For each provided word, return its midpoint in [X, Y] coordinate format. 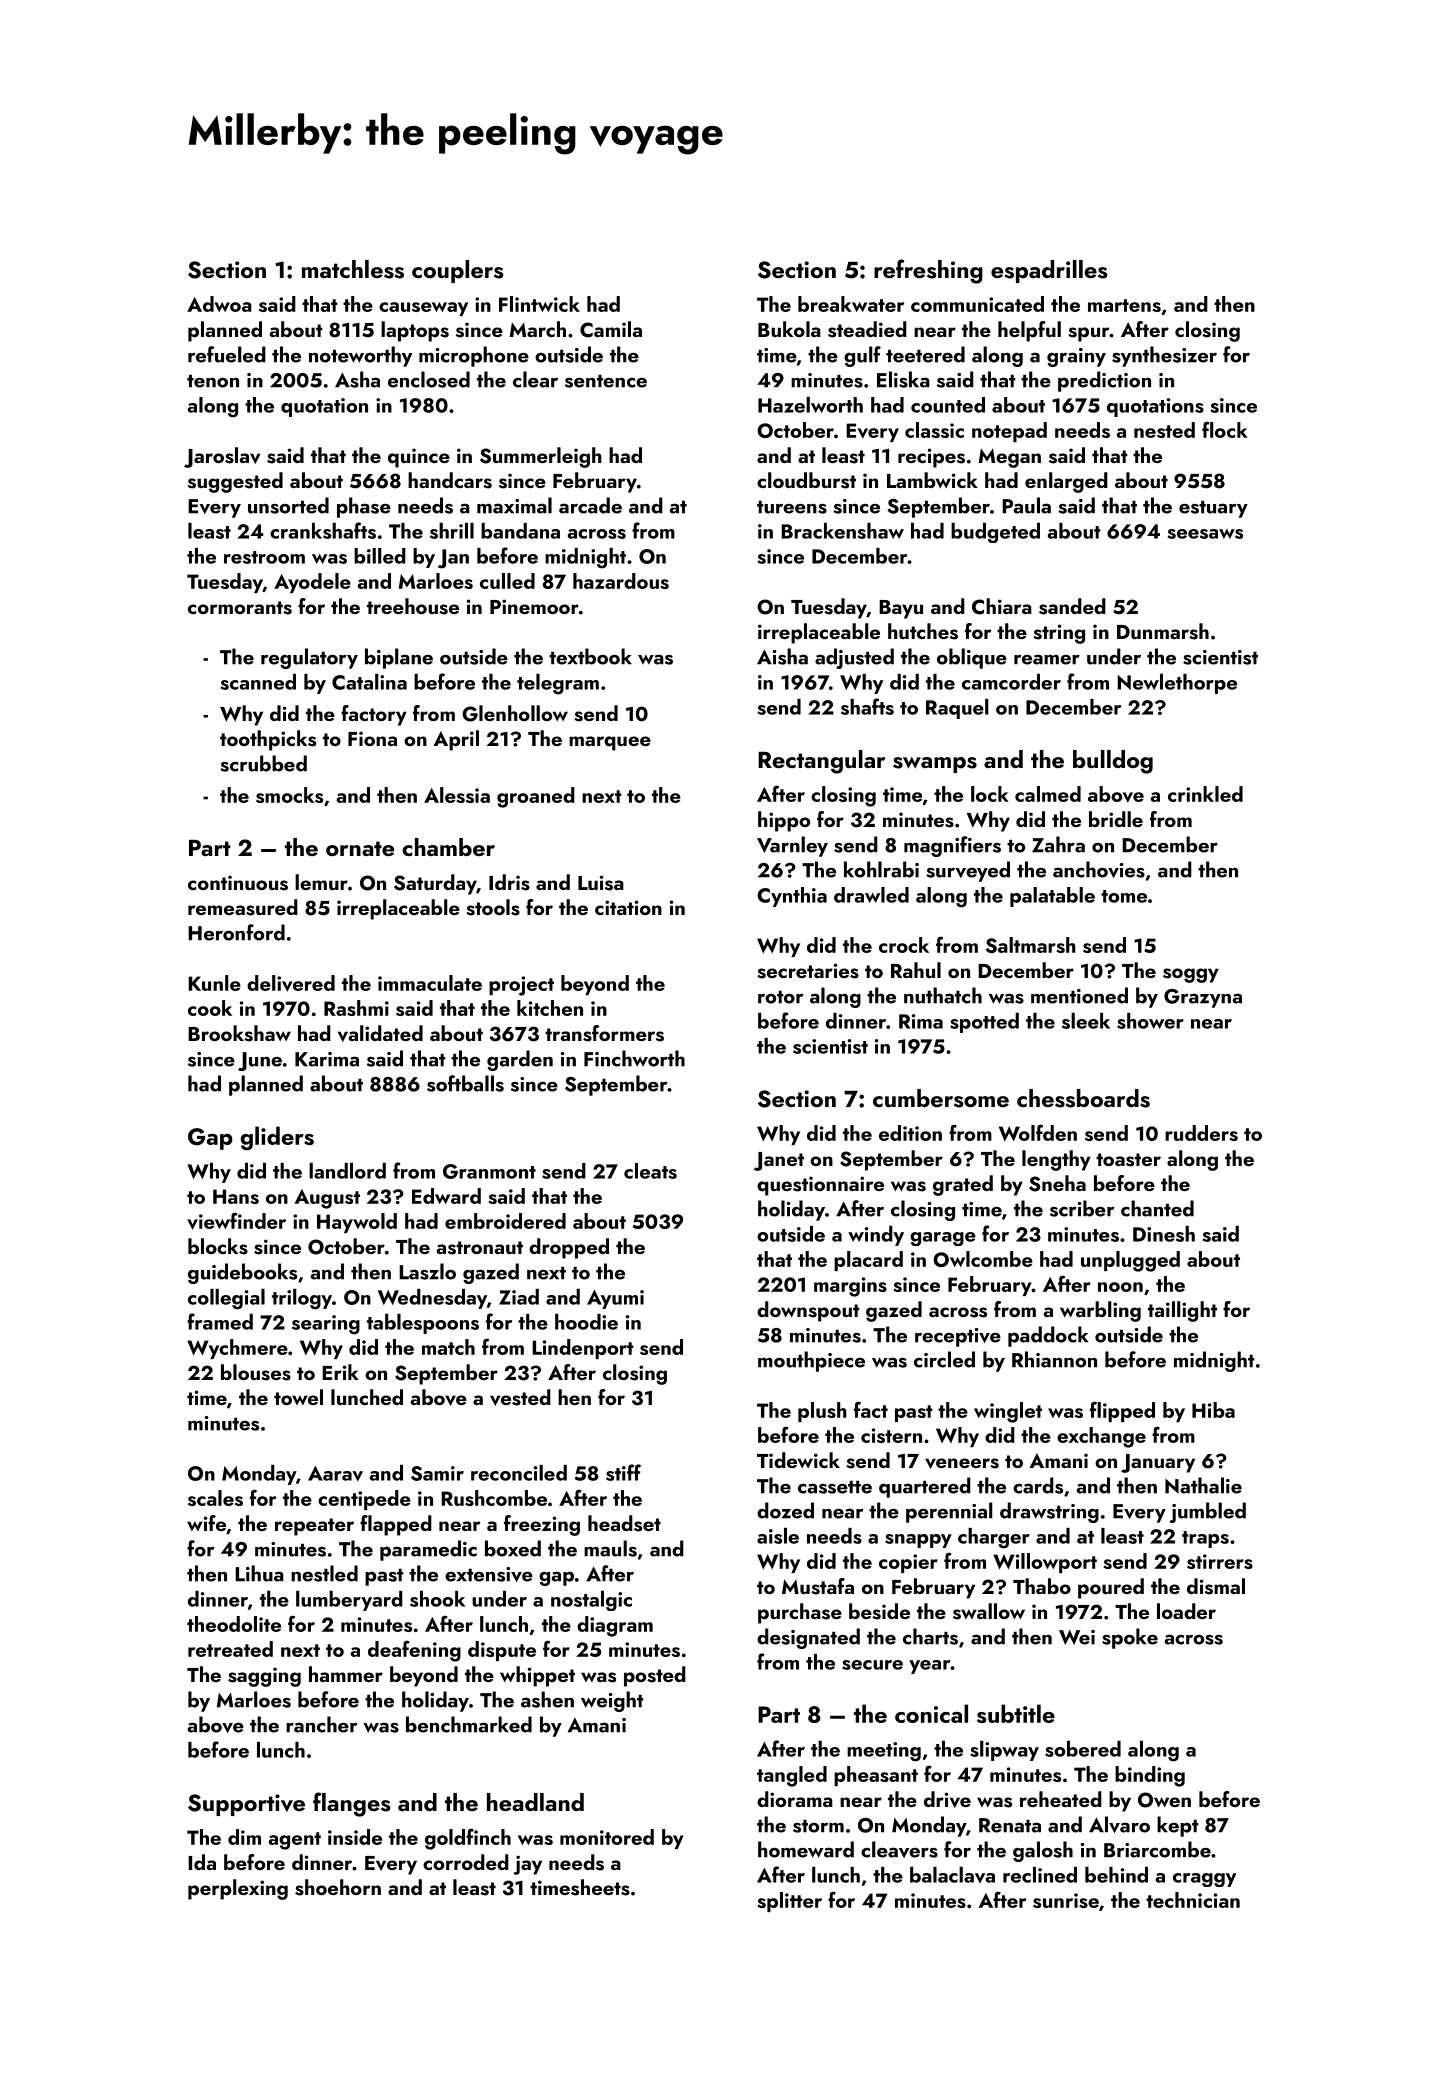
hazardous [621, 581]
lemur [321, 882]
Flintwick [539, 304]
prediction [1104, 381]
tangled [792, 1776]
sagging [264, 1677]
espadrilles [1049, 271]
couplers [457, 271]
